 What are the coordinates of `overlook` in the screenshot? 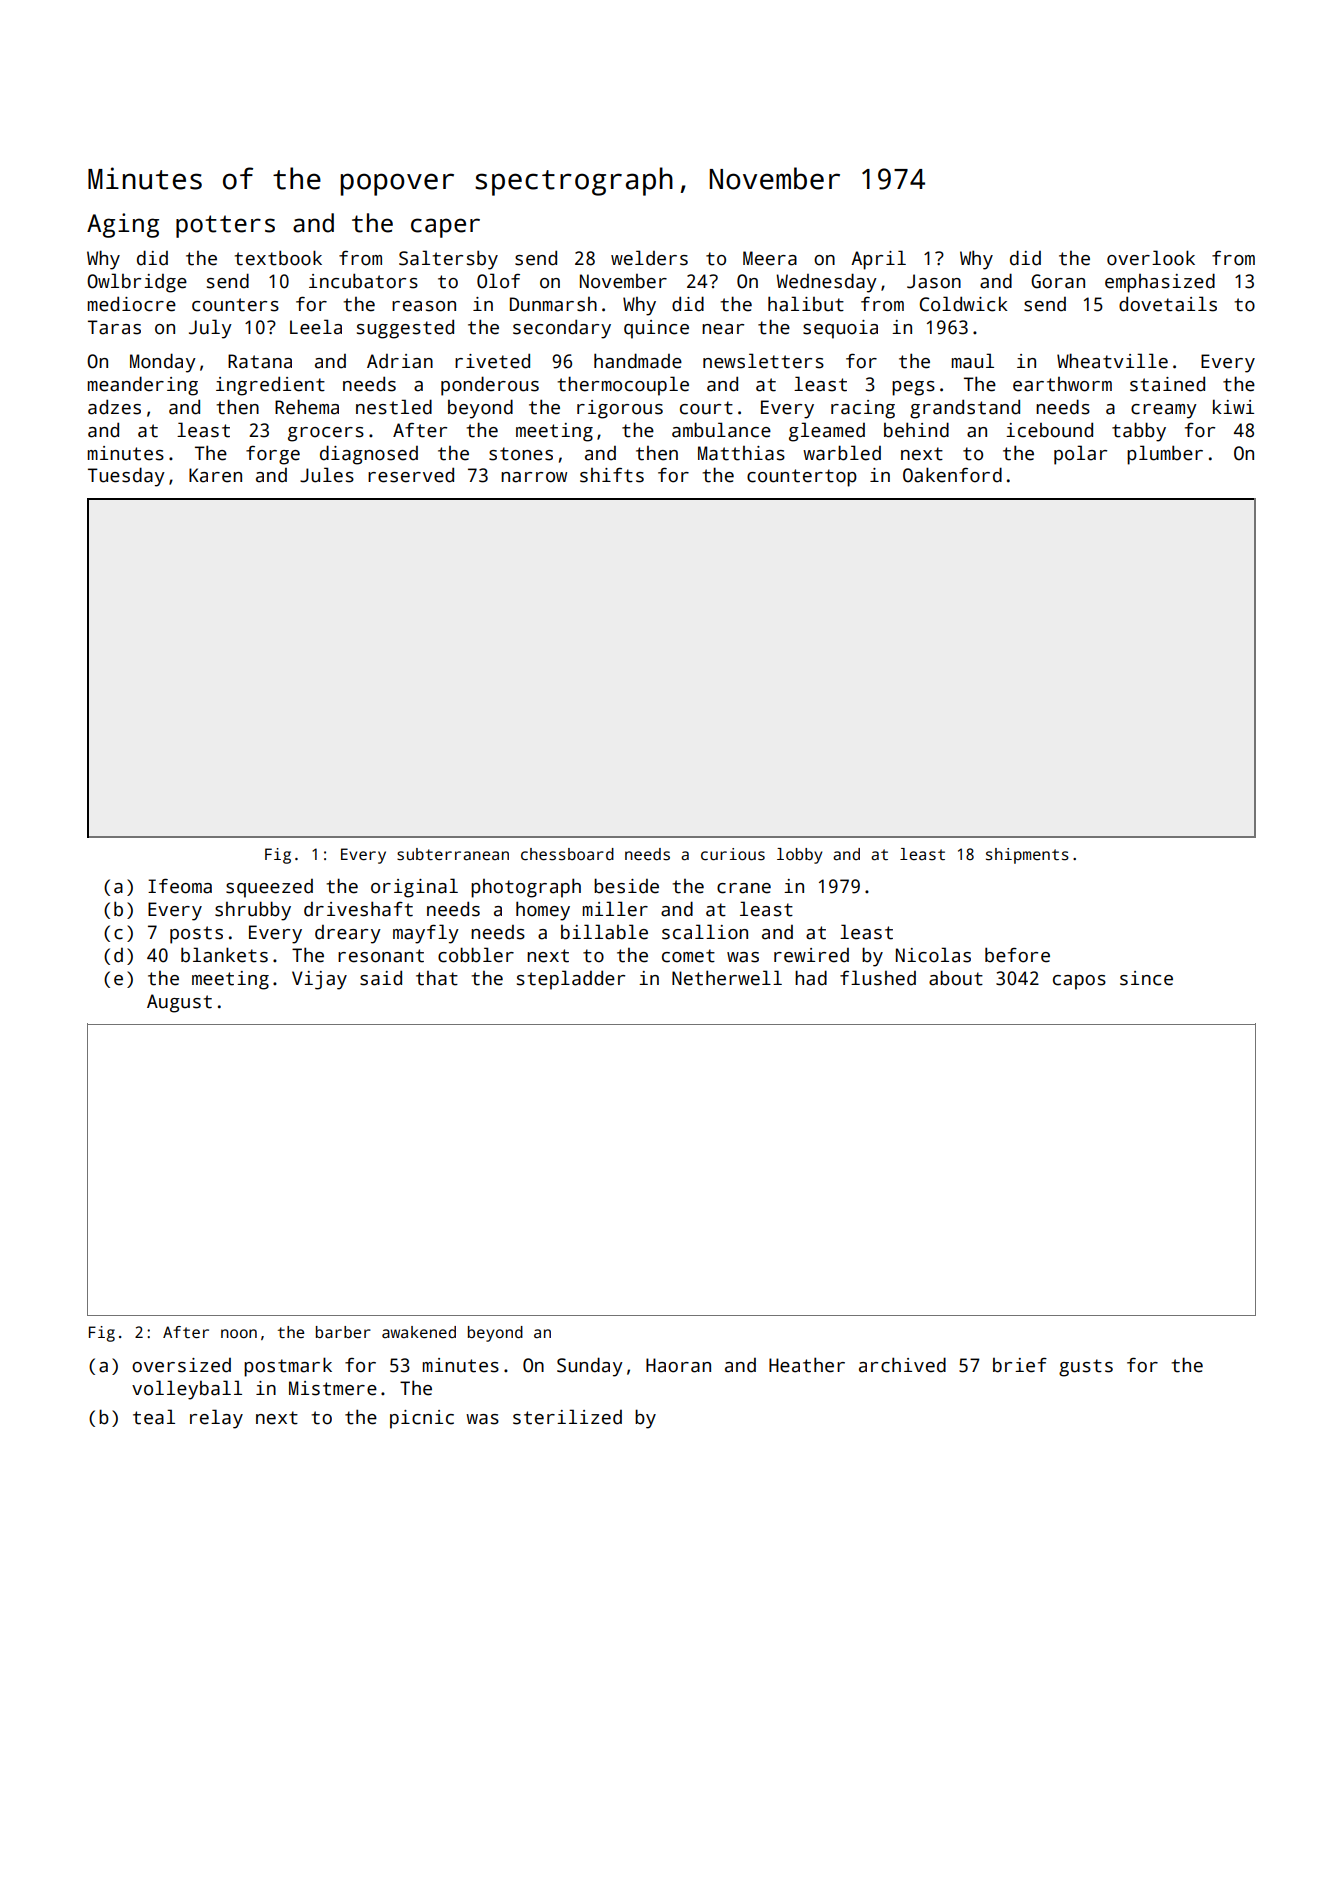 It's located at (1151, 258).
